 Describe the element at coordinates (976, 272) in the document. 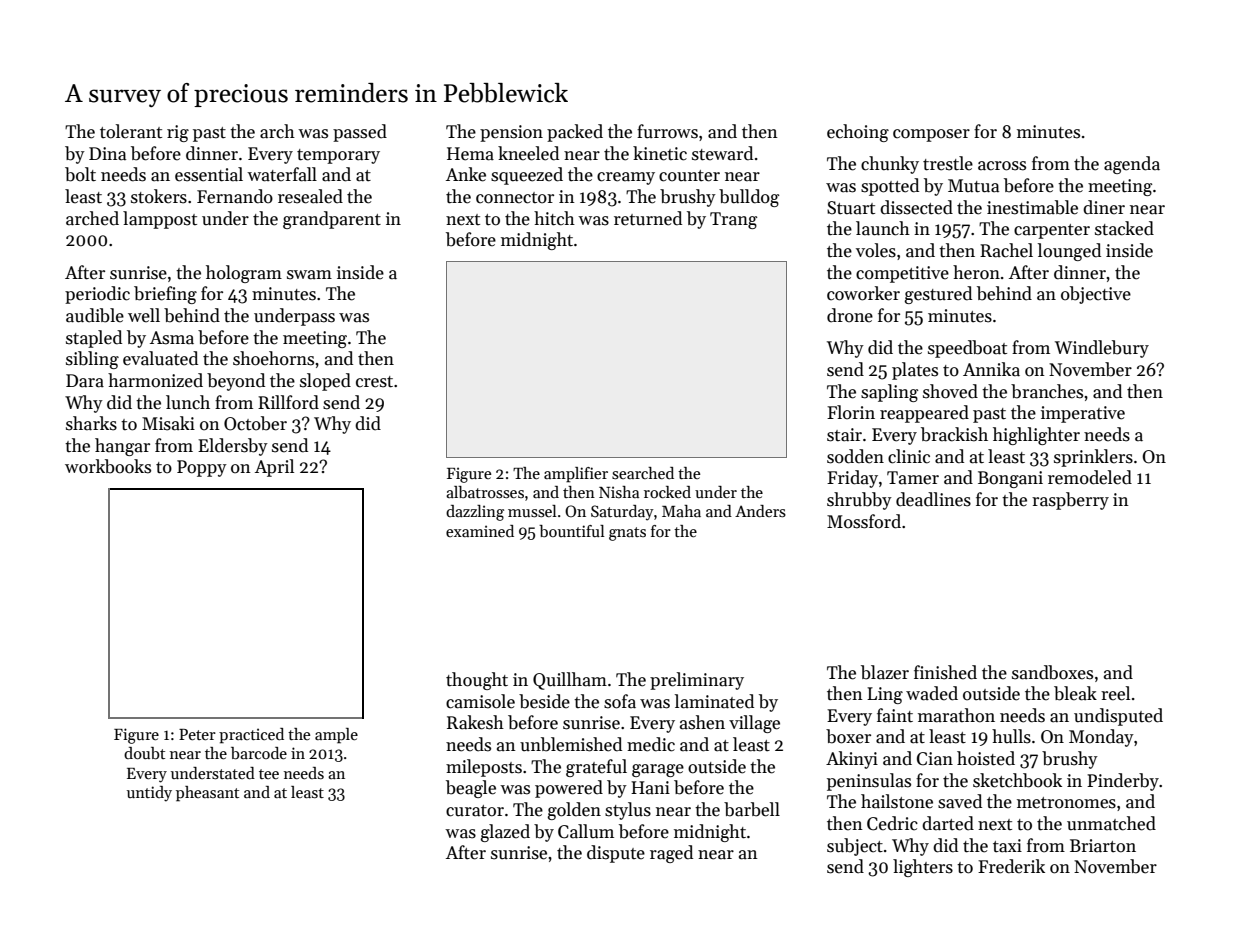

I see `heron` at that location.
